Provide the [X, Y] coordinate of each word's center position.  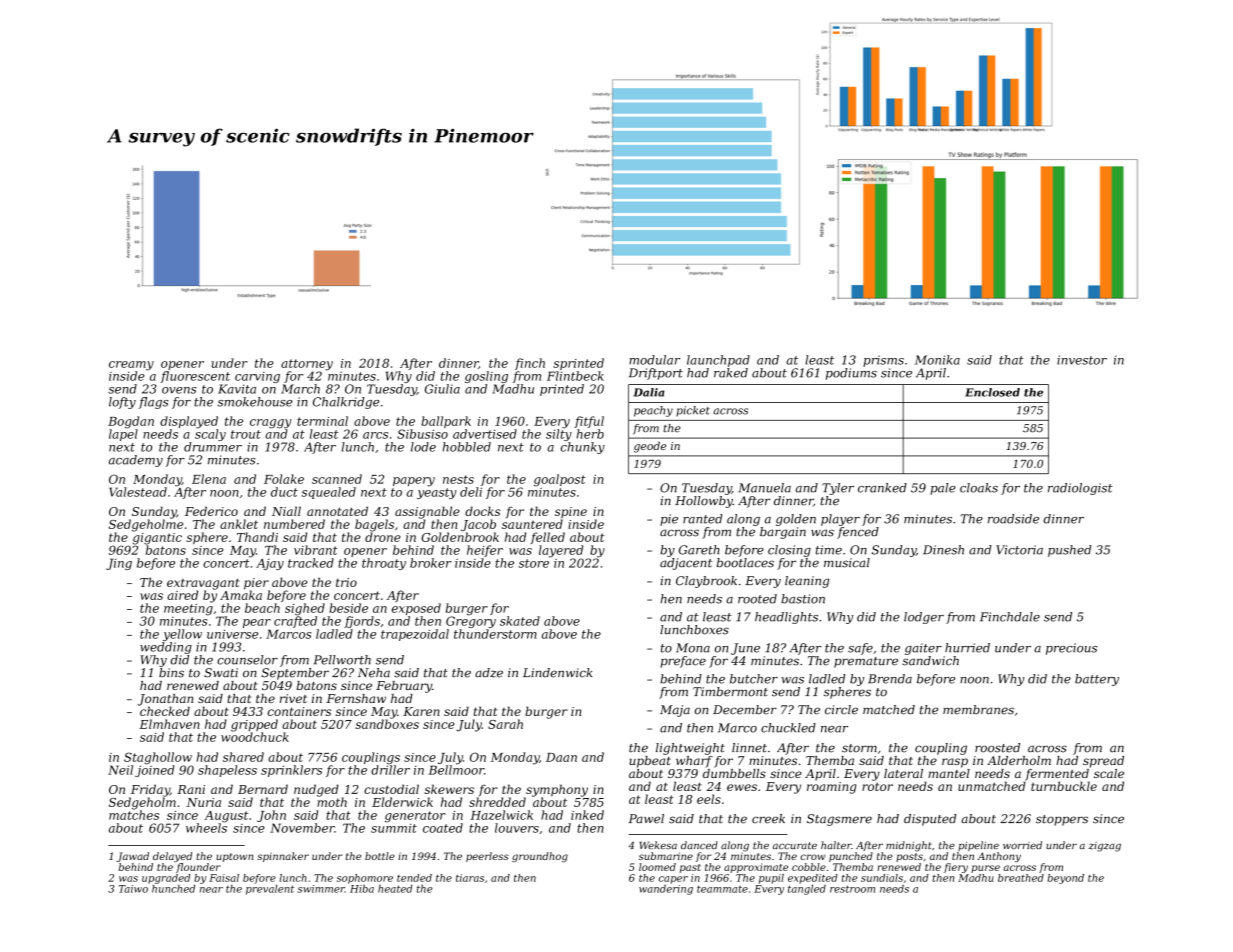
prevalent [270, 890]
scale [1109, 773]
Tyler [838, 489]
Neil [120, 770]
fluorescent [195, 377]
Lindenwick [558, 673]
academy [136, 461]
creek [768, 819]
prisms [883, 361]
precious [1071, 649]
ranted [703, 519]
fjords [362, 622]
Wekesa [658, 845]
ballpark [446, 422]
